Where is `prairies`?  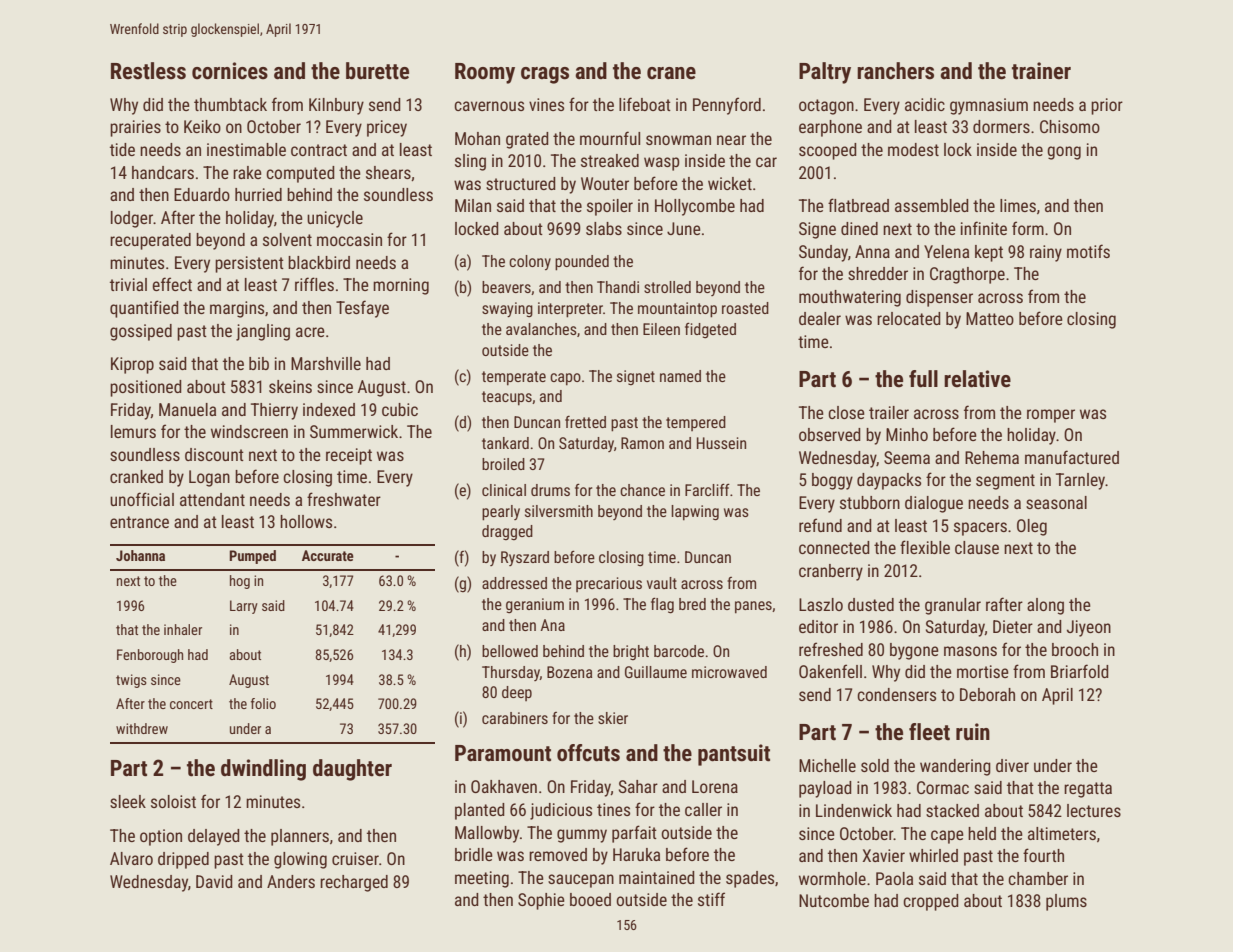 prairies is located at coordinates (135, 128).
